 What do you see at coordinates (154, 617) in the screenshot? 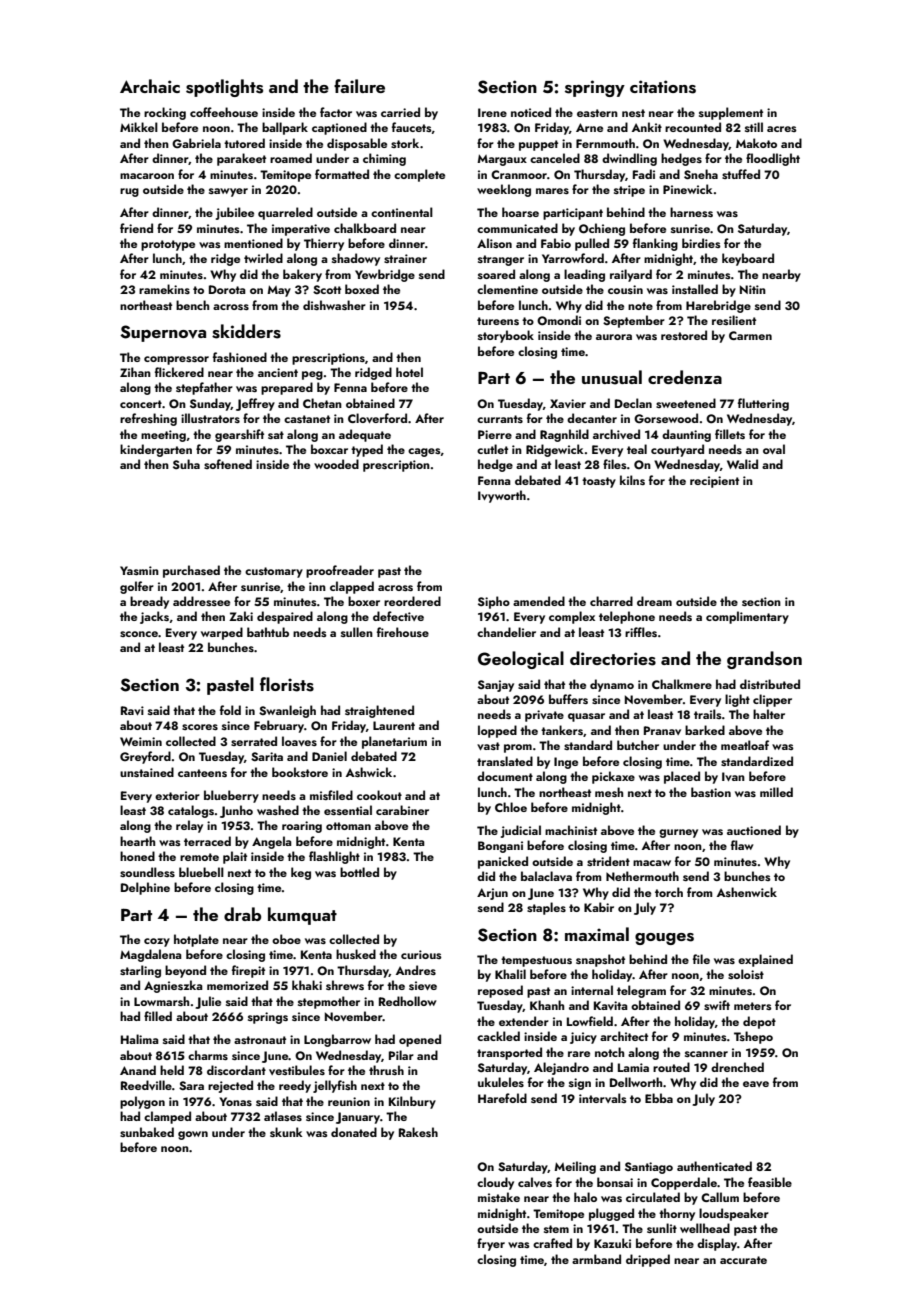
I see `jacks` at bounding box center [154, 617].
